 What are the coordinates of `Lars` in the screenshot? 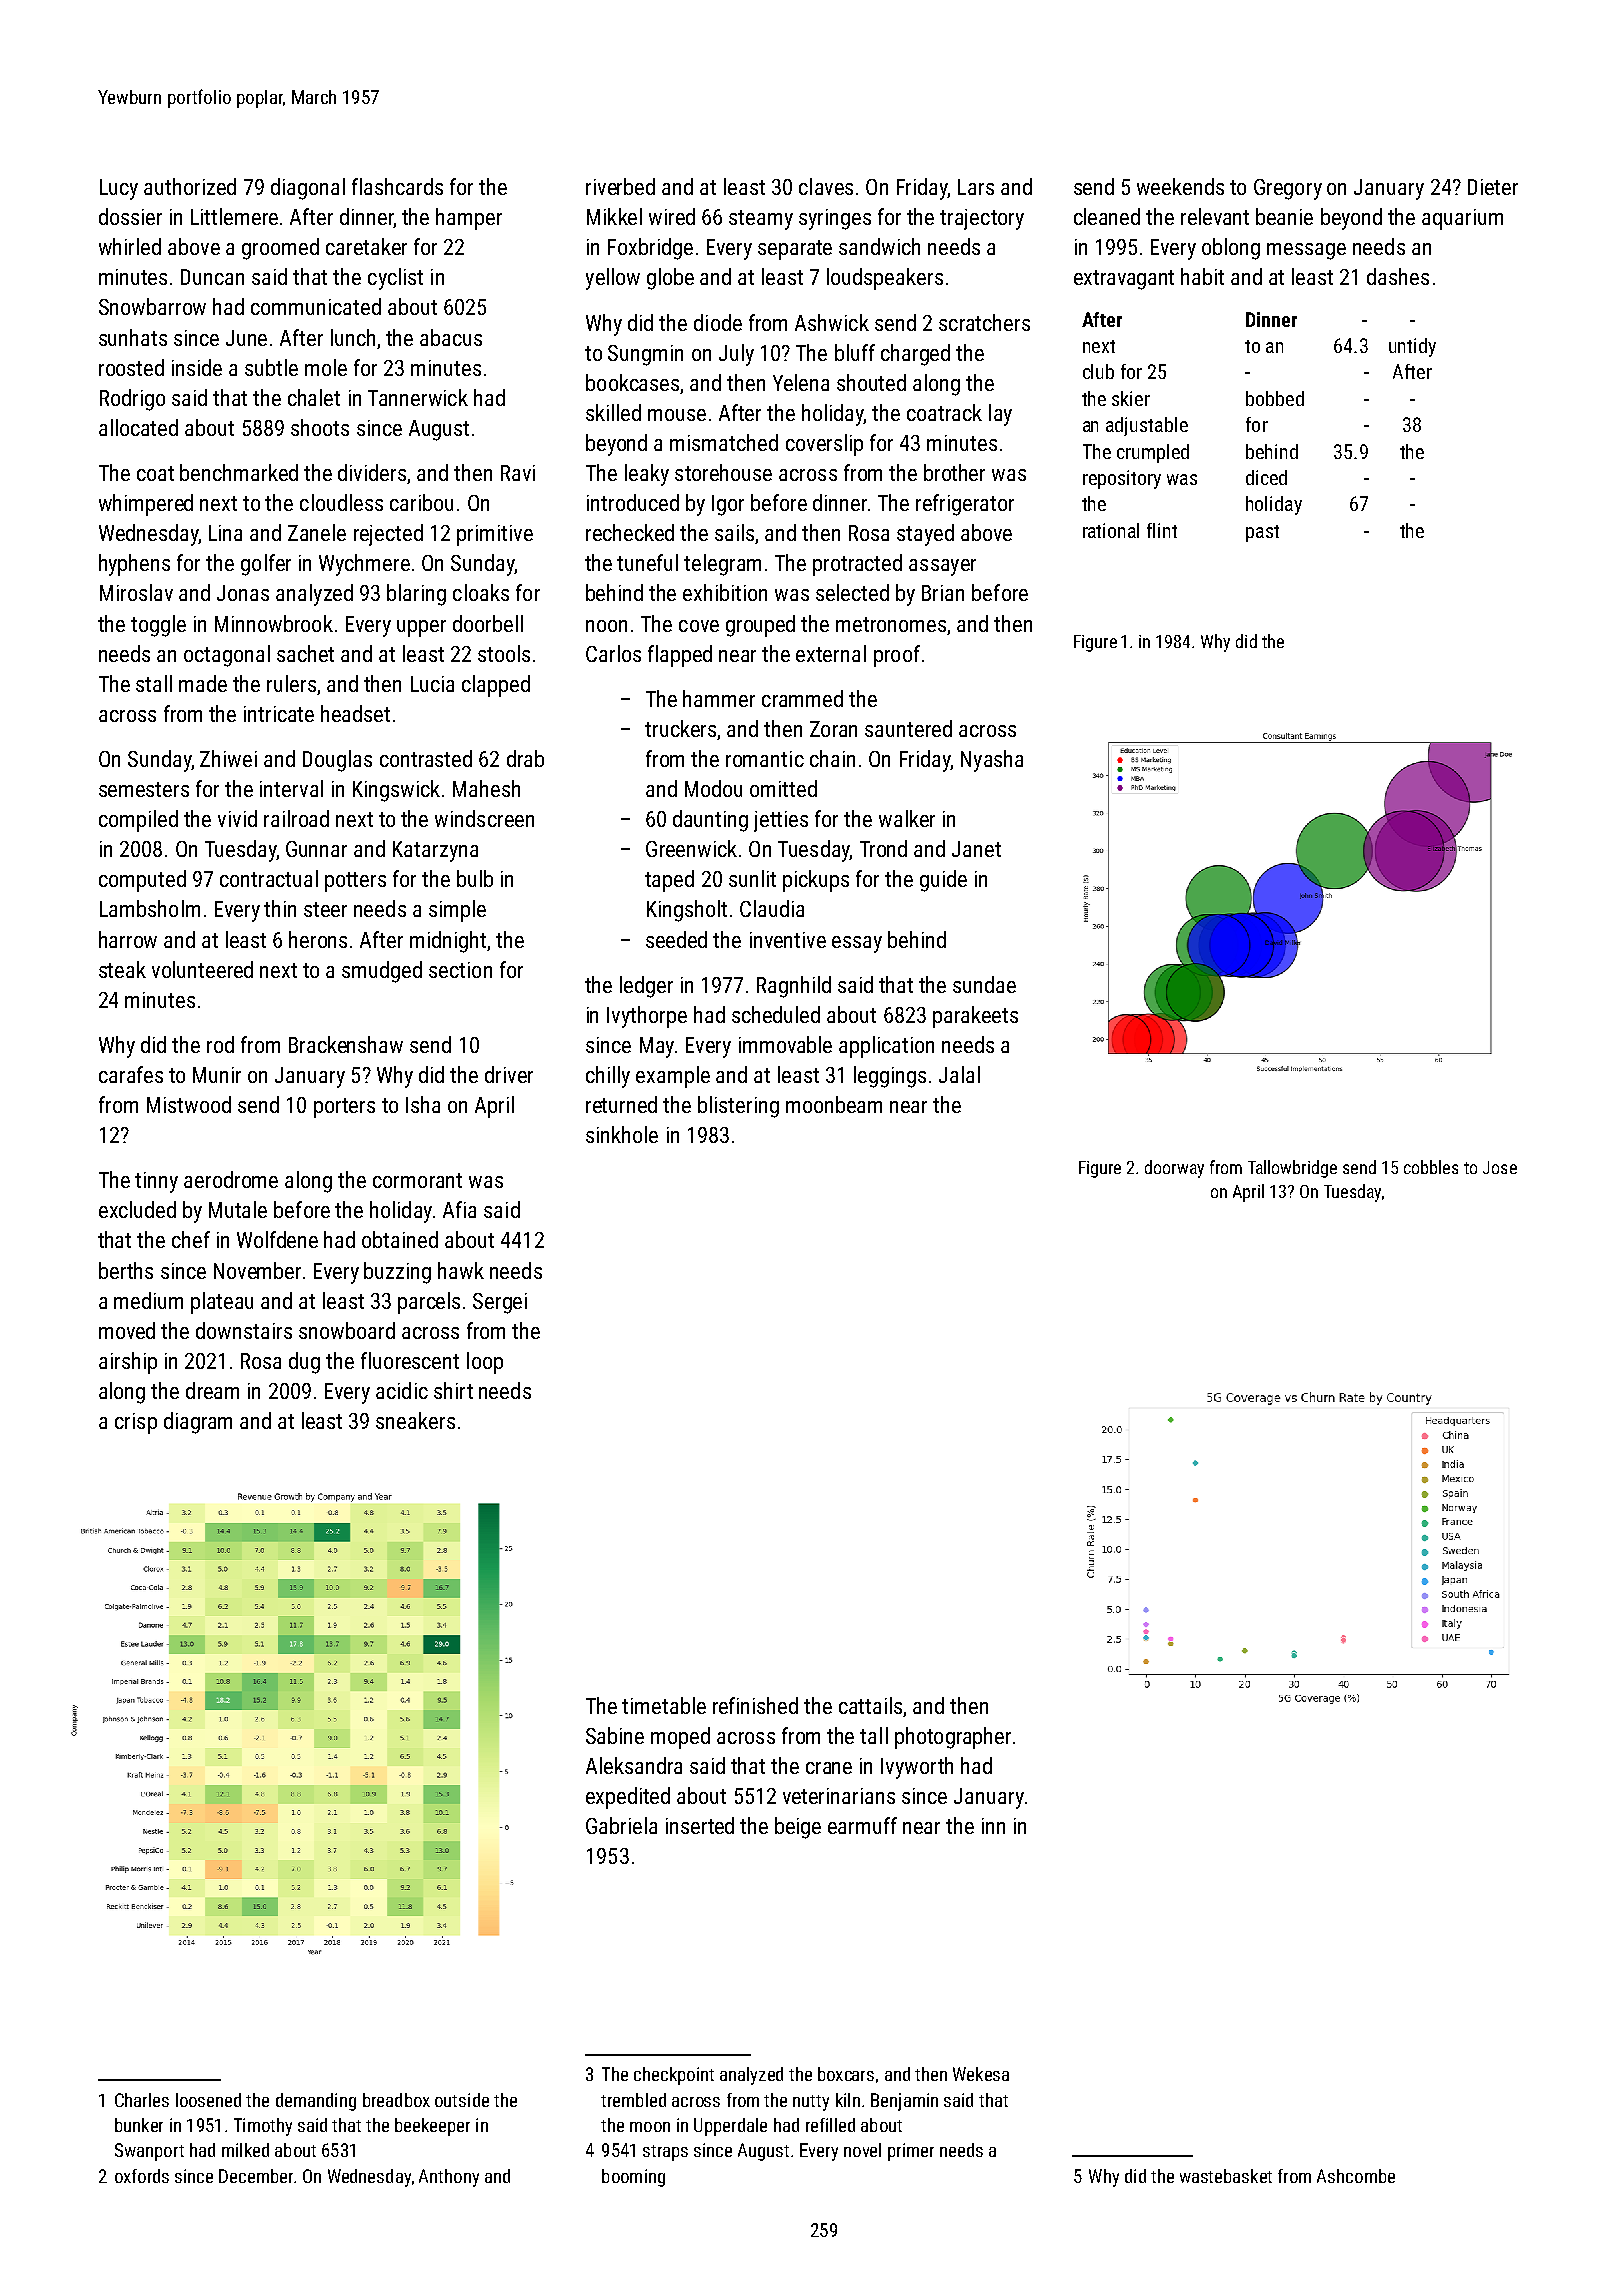 It's located at (976, 187).
